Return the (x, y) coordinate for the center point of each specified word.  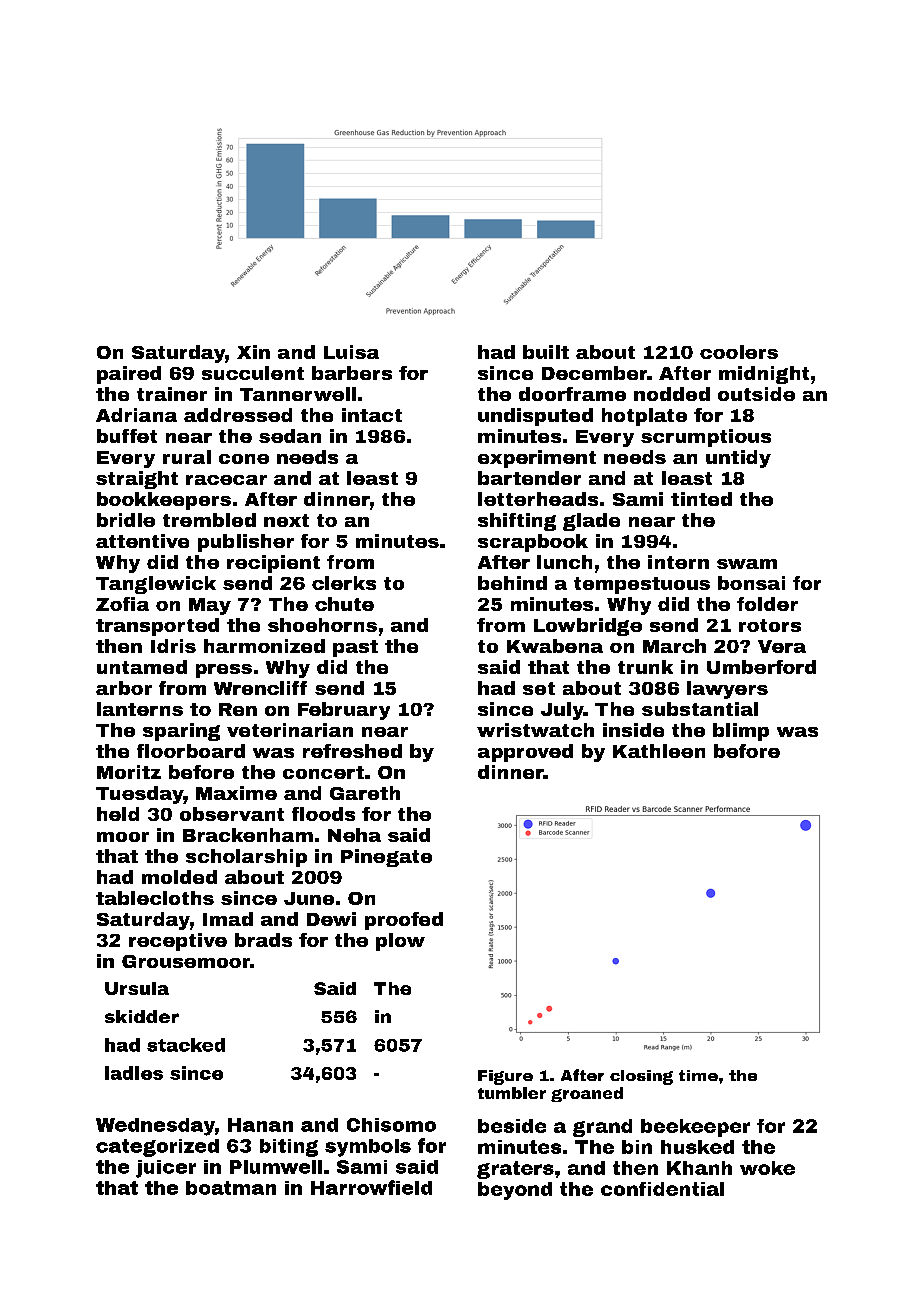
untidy (738, 459)
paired (129, 375)
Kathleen (659, 751)
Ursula (137, 988)
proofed (404, 921)
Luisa (351, 352)
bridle (126, 520)
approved (525, 753)
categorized (157, 1148)
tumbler (512, 1093)
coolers (739, 352)
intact (372, 415)
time (698, 1075)
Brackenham (248, 835)
